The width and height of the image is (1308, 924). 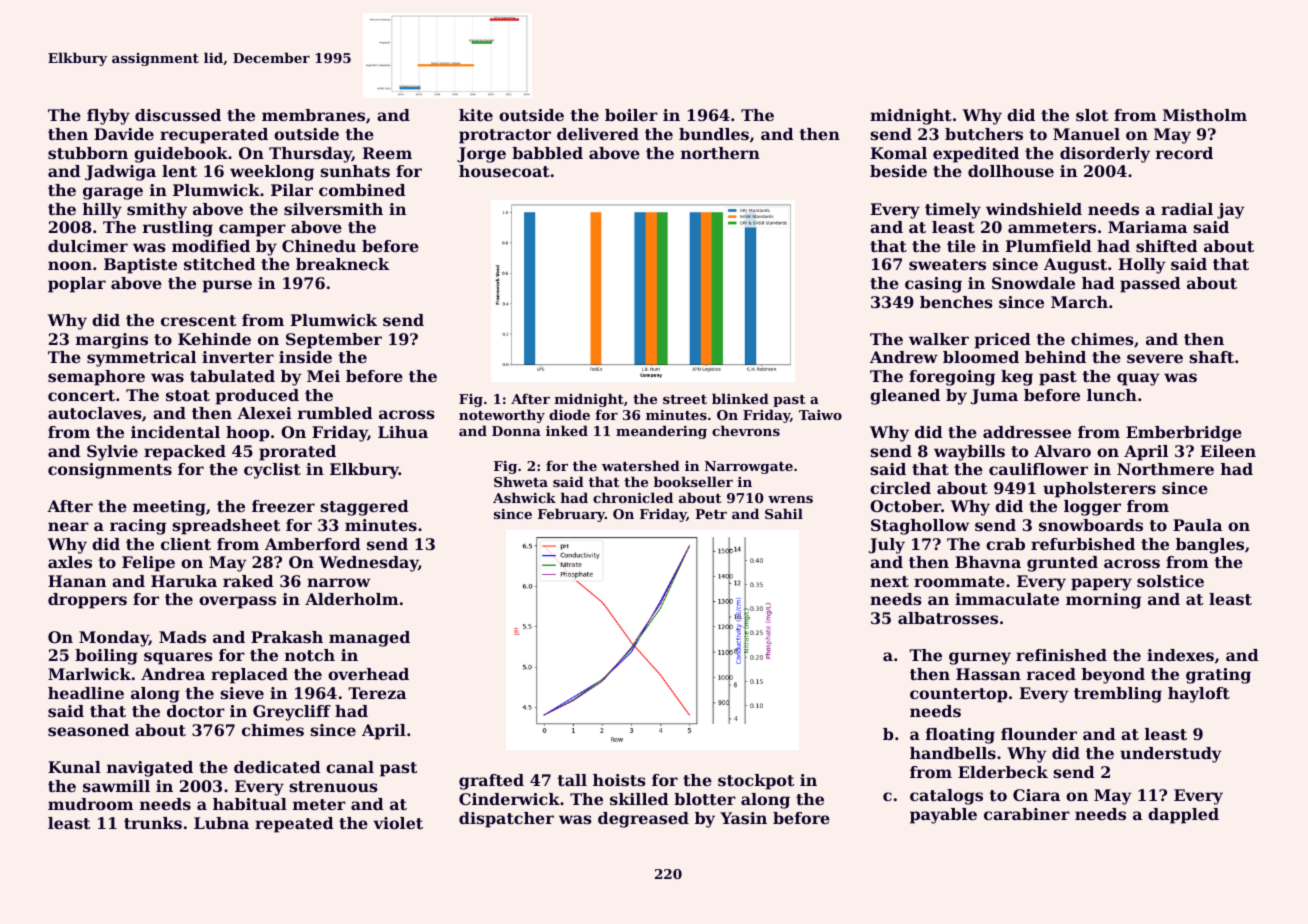 I want to click on combined, so click(x=362, y=190).
